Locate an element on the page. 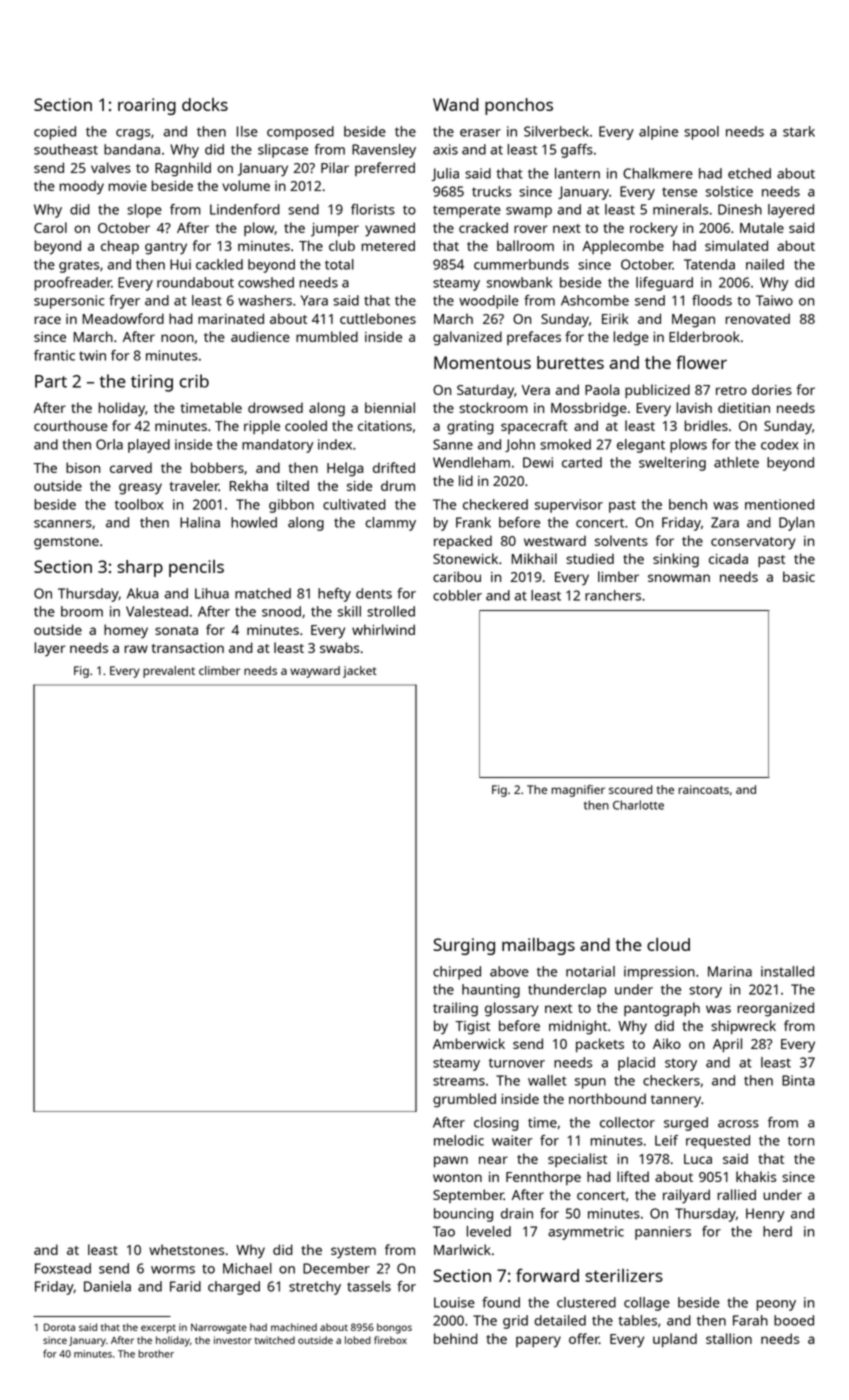  Foxstead is located at coordinates (63, 1268).
